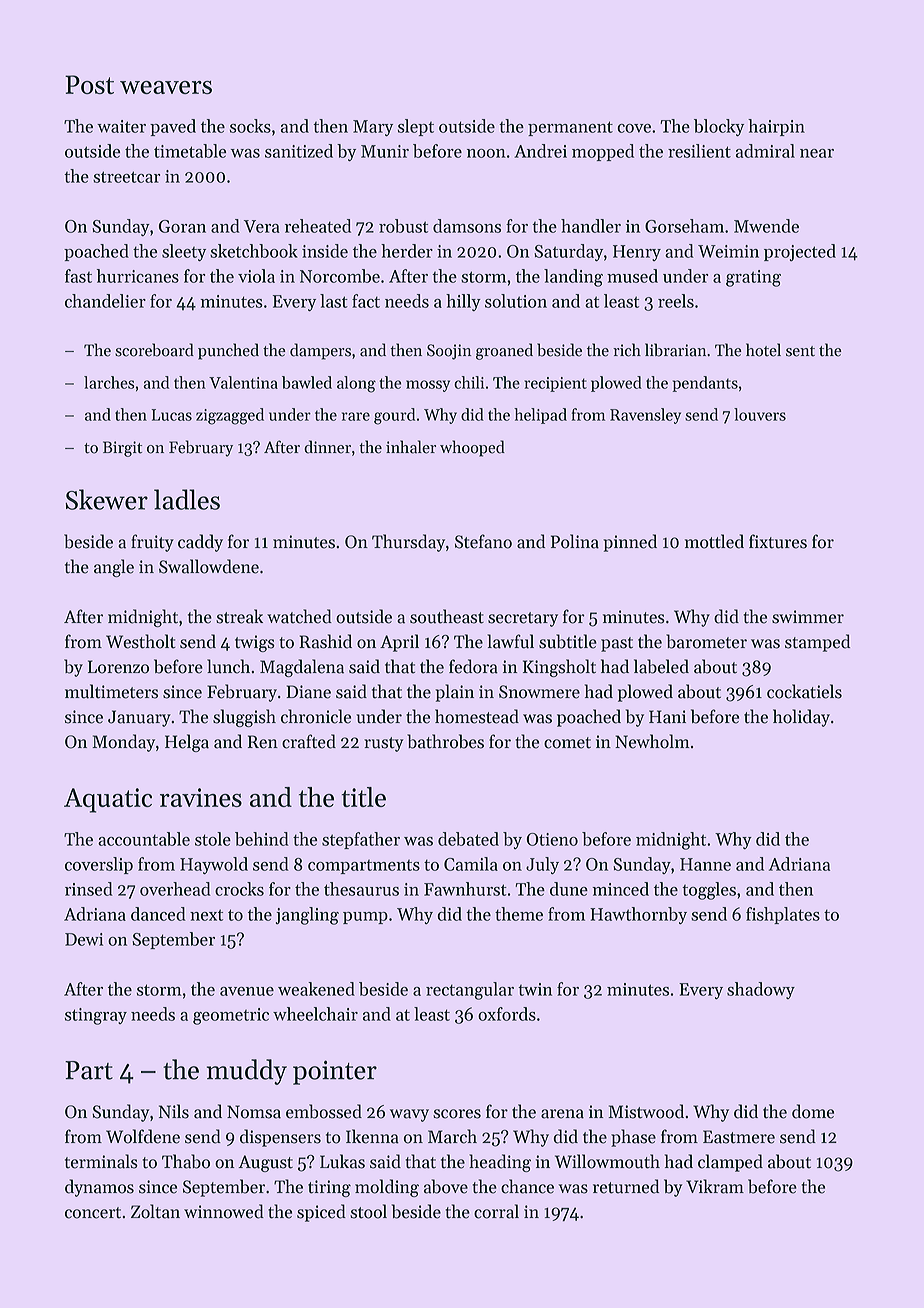 The height and width of the screenshot is (1308, 924). What do you see at coordinates (93, 1213) in the screenshot?
I see `concert` at bounding box center [93, 1213].
